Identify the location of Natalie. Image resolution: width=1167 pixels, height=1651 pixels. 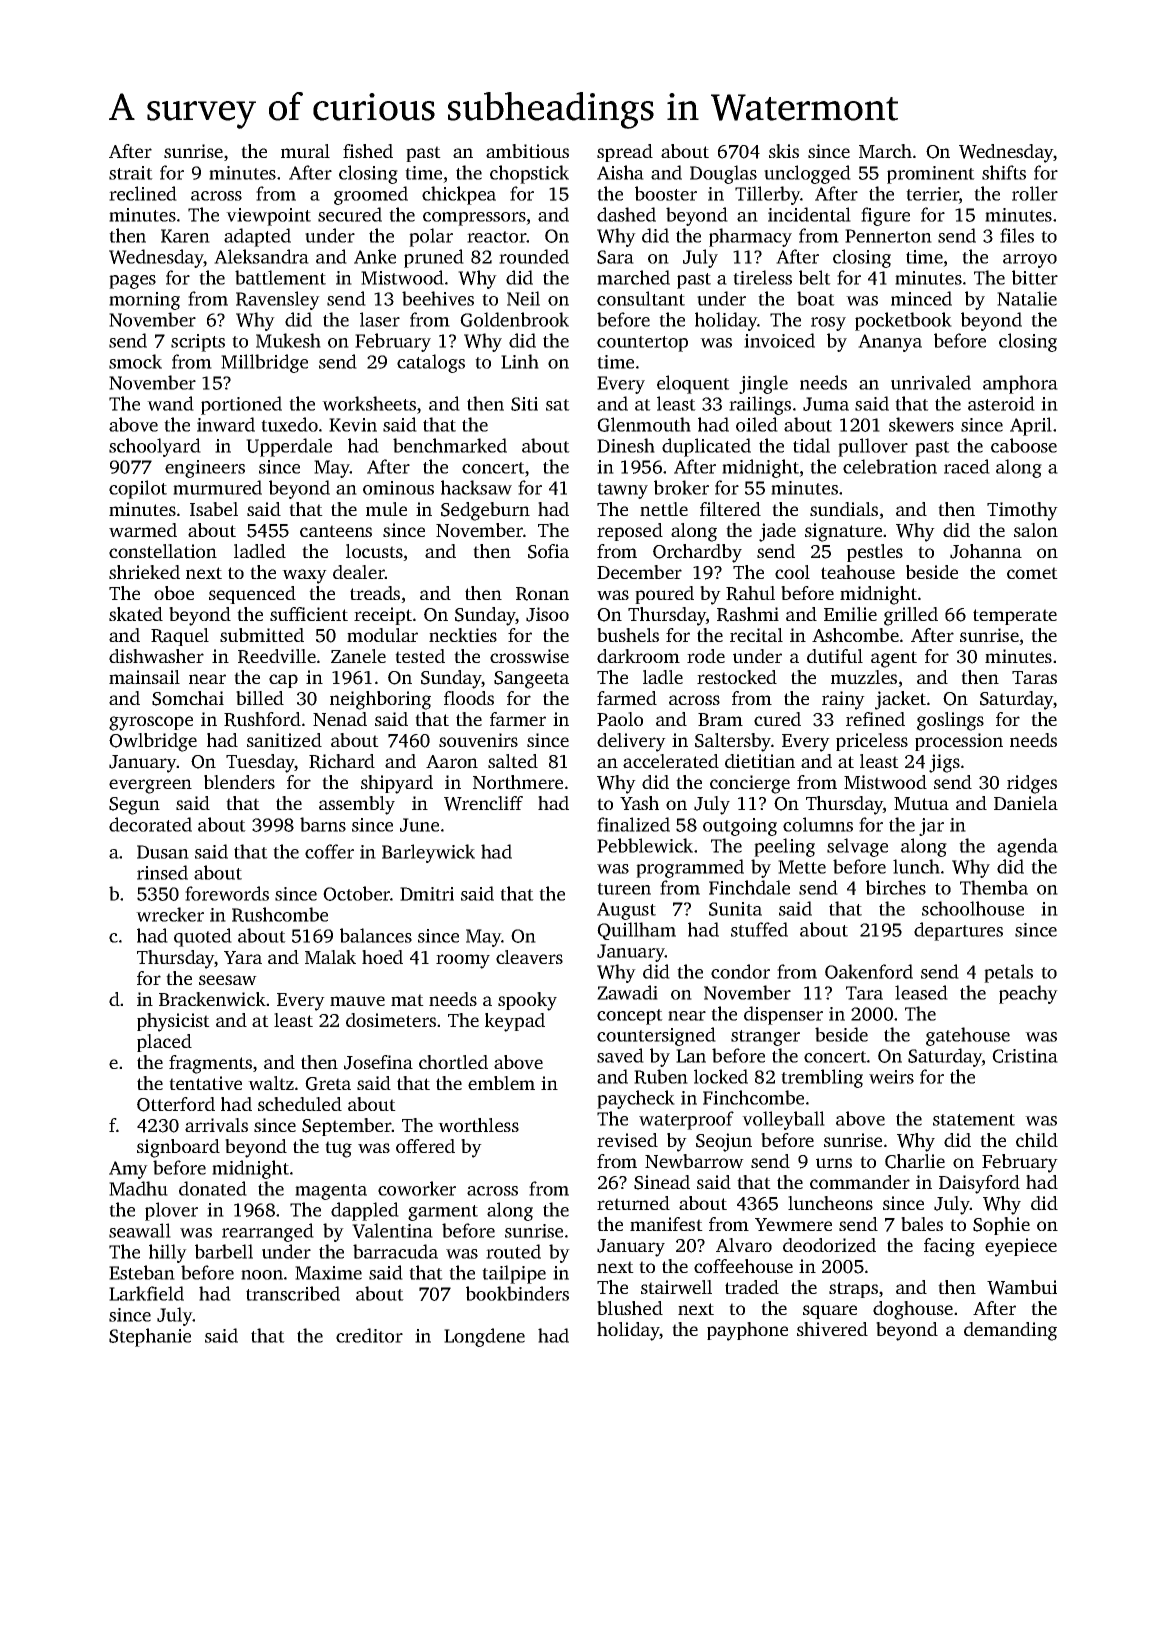
(1027, 298).
